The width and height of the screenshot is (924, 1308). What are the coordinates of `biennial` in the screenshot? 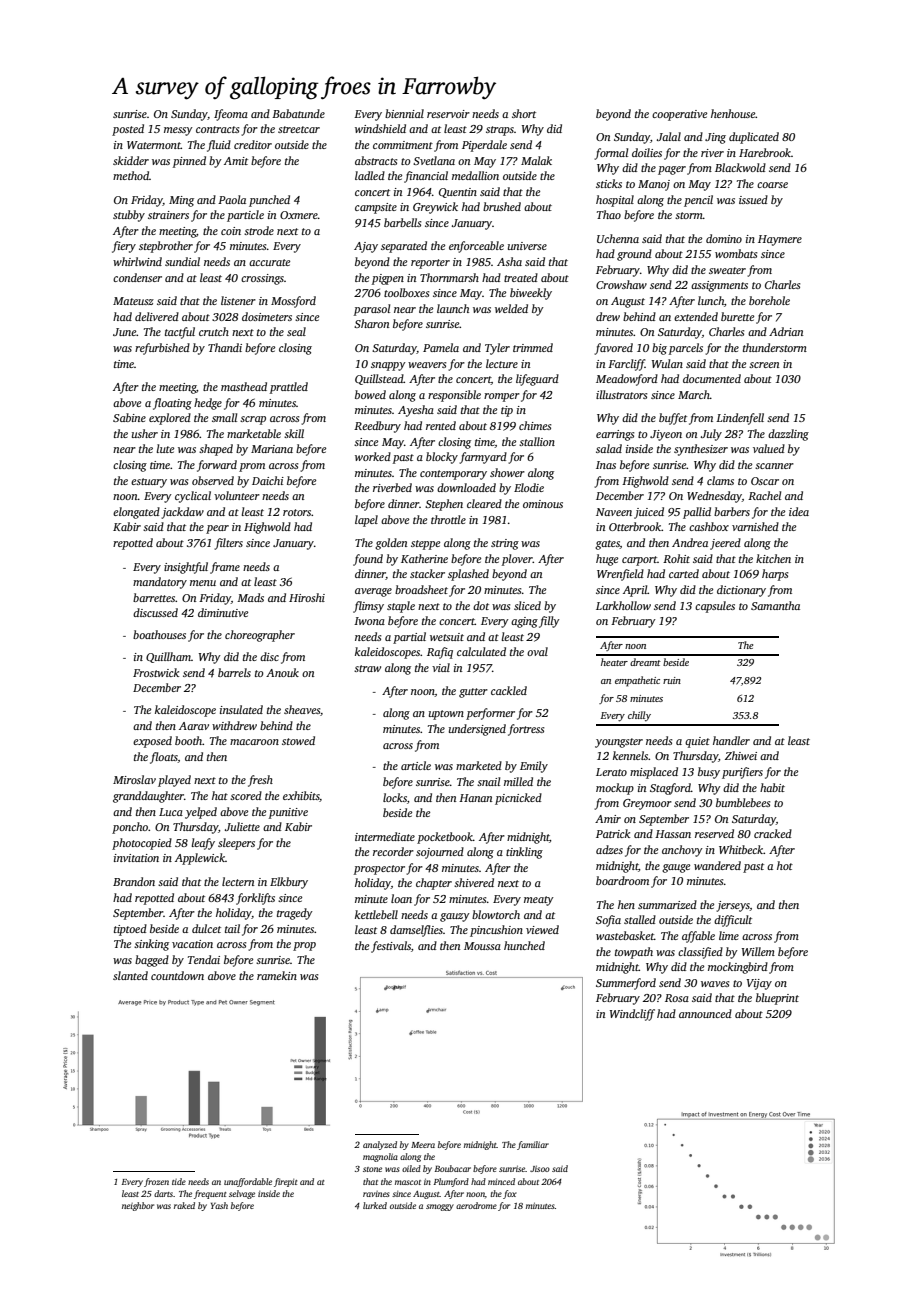 It's located at (404, 113).
